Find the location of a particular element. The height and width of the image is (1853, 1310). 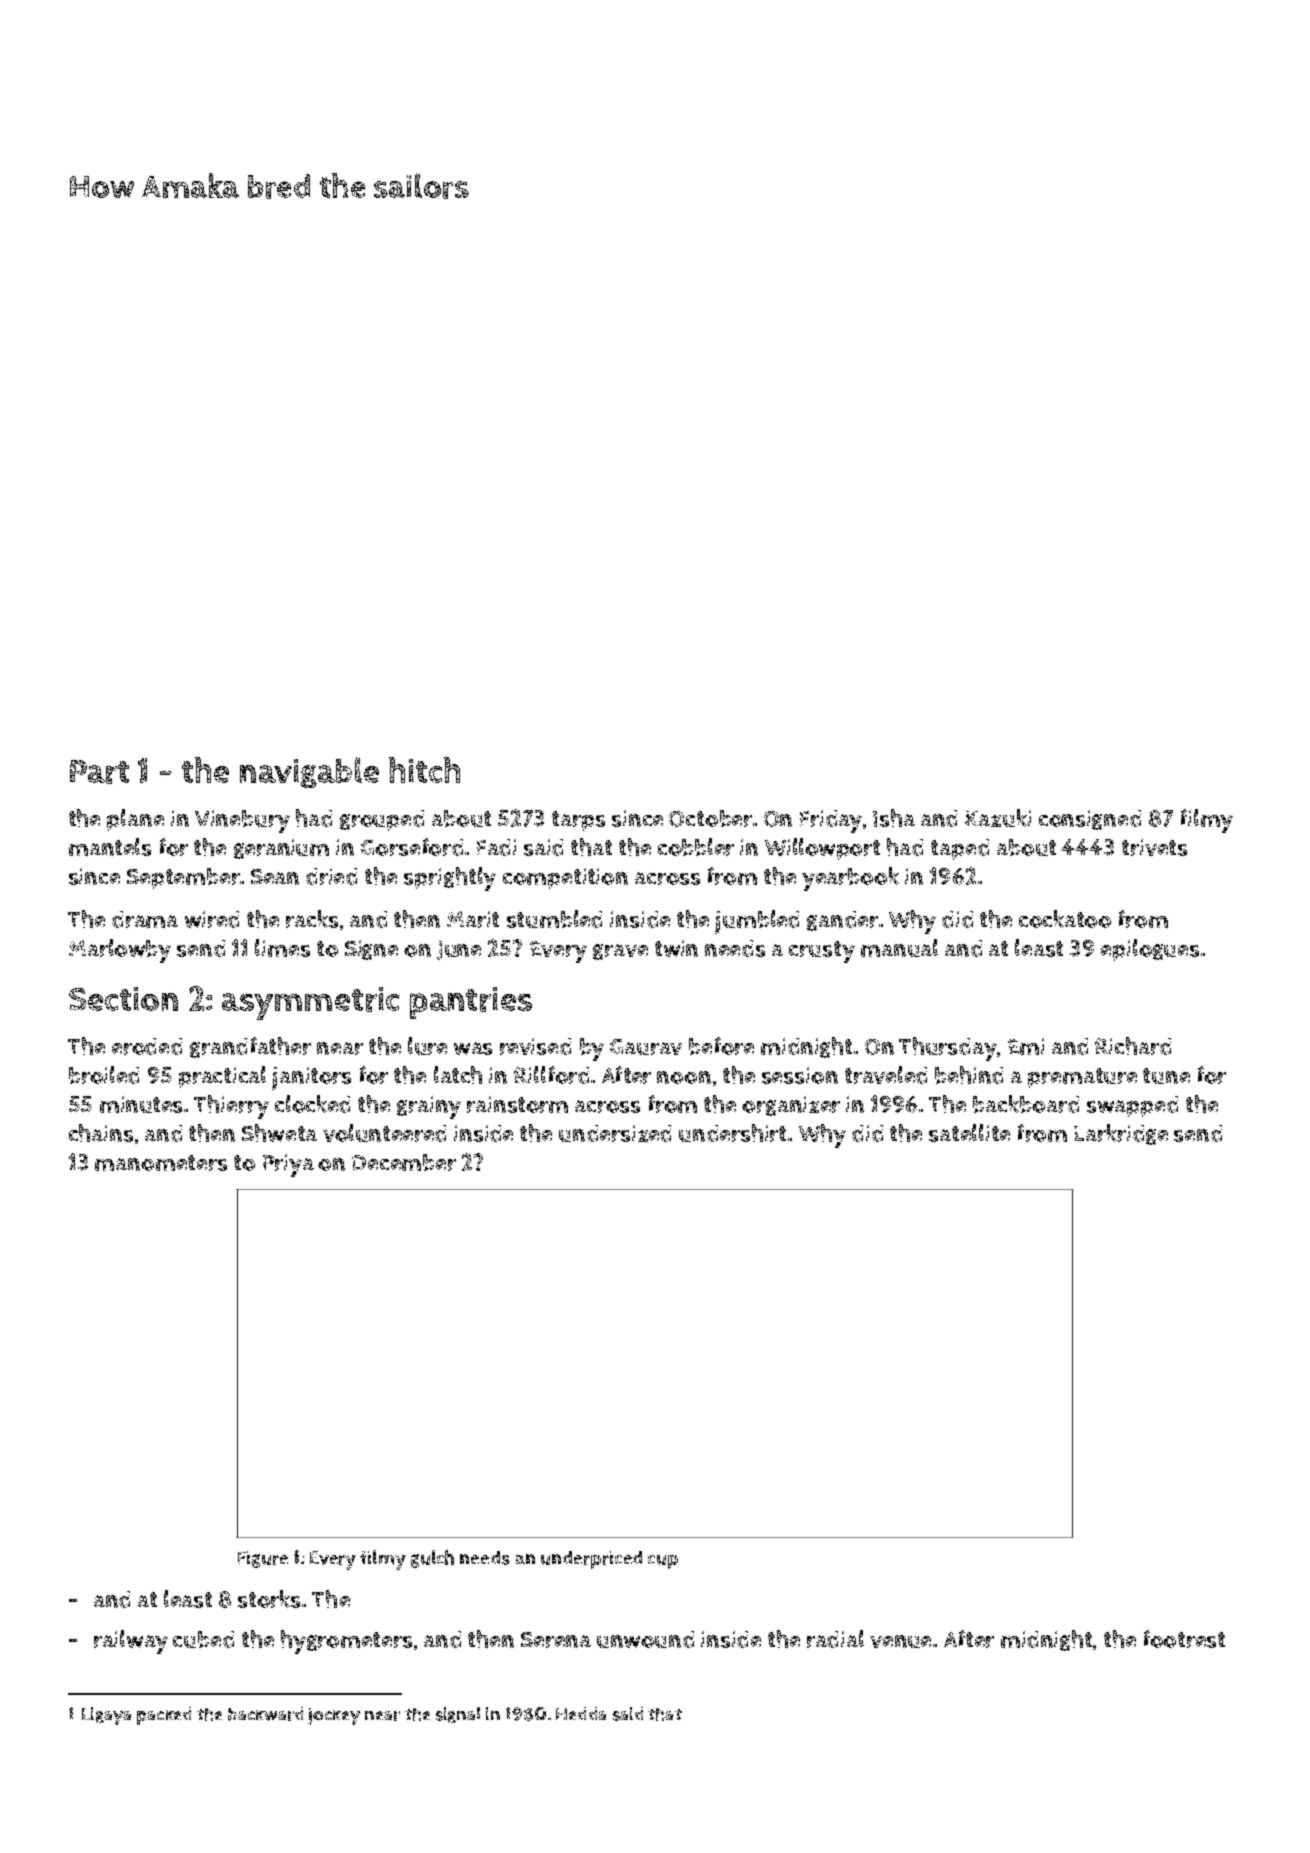

grainy is located at coordinates (429, 1107).
